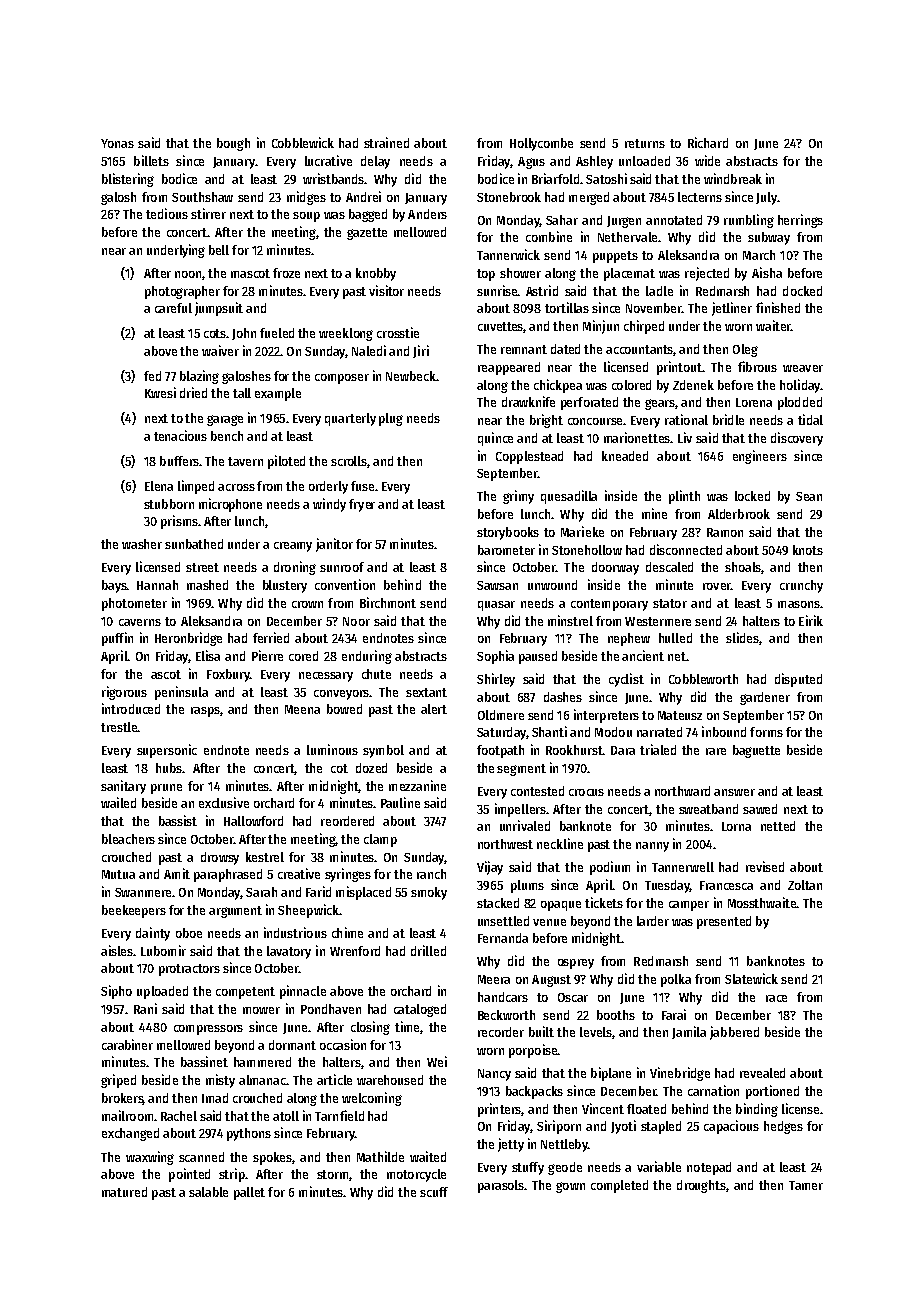 Image resolution: width=924 pixels, height=1314 pixels. Describe the element at coordinates (772, 1092) in the page. I see `portioned` at that location.
